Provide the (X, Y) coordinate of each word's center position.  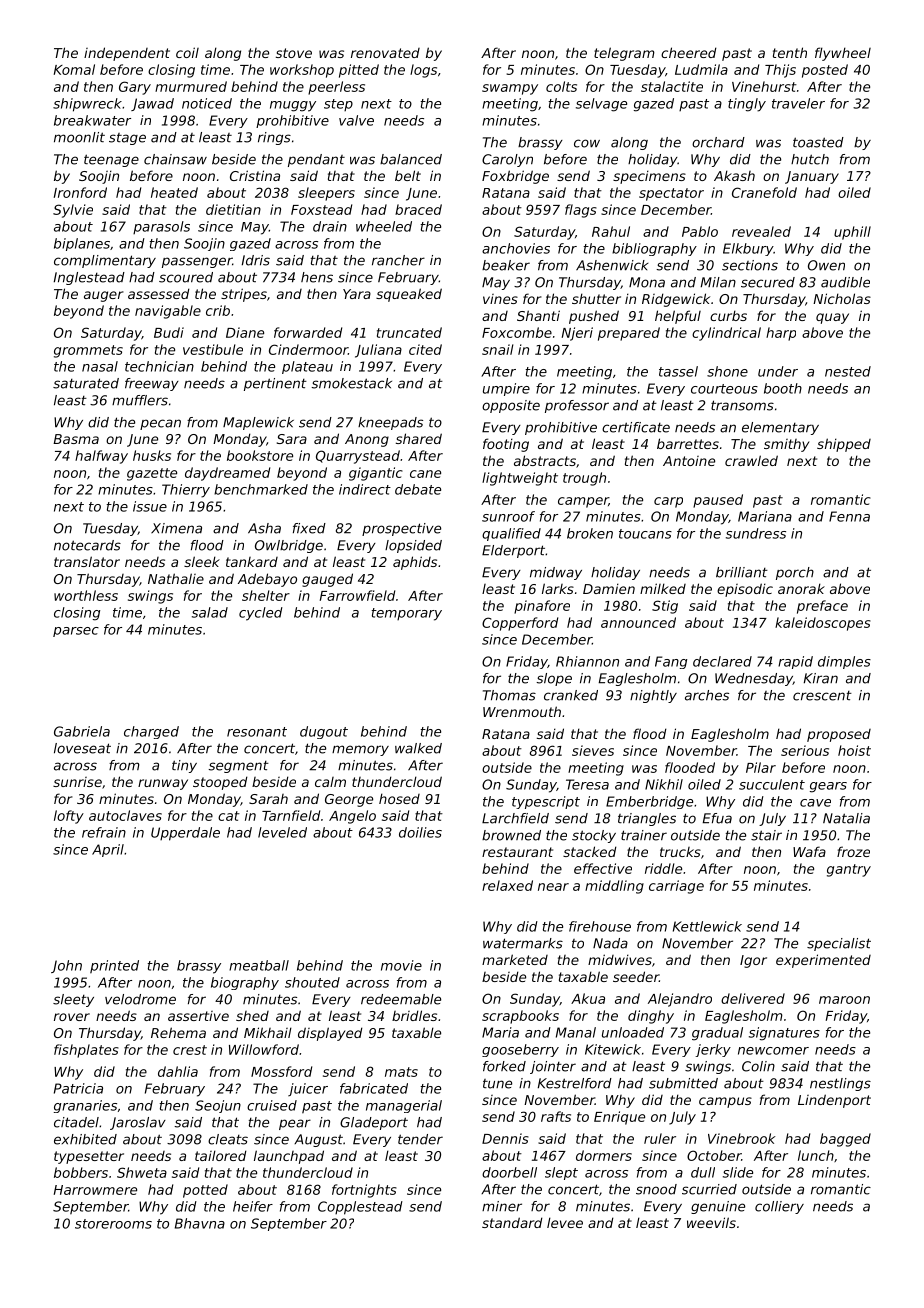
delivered (753, 998)
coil (187, 52)
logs (423, 71)
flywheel (843, 54)
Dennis (505, 1138)
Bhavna (200, 1223)
